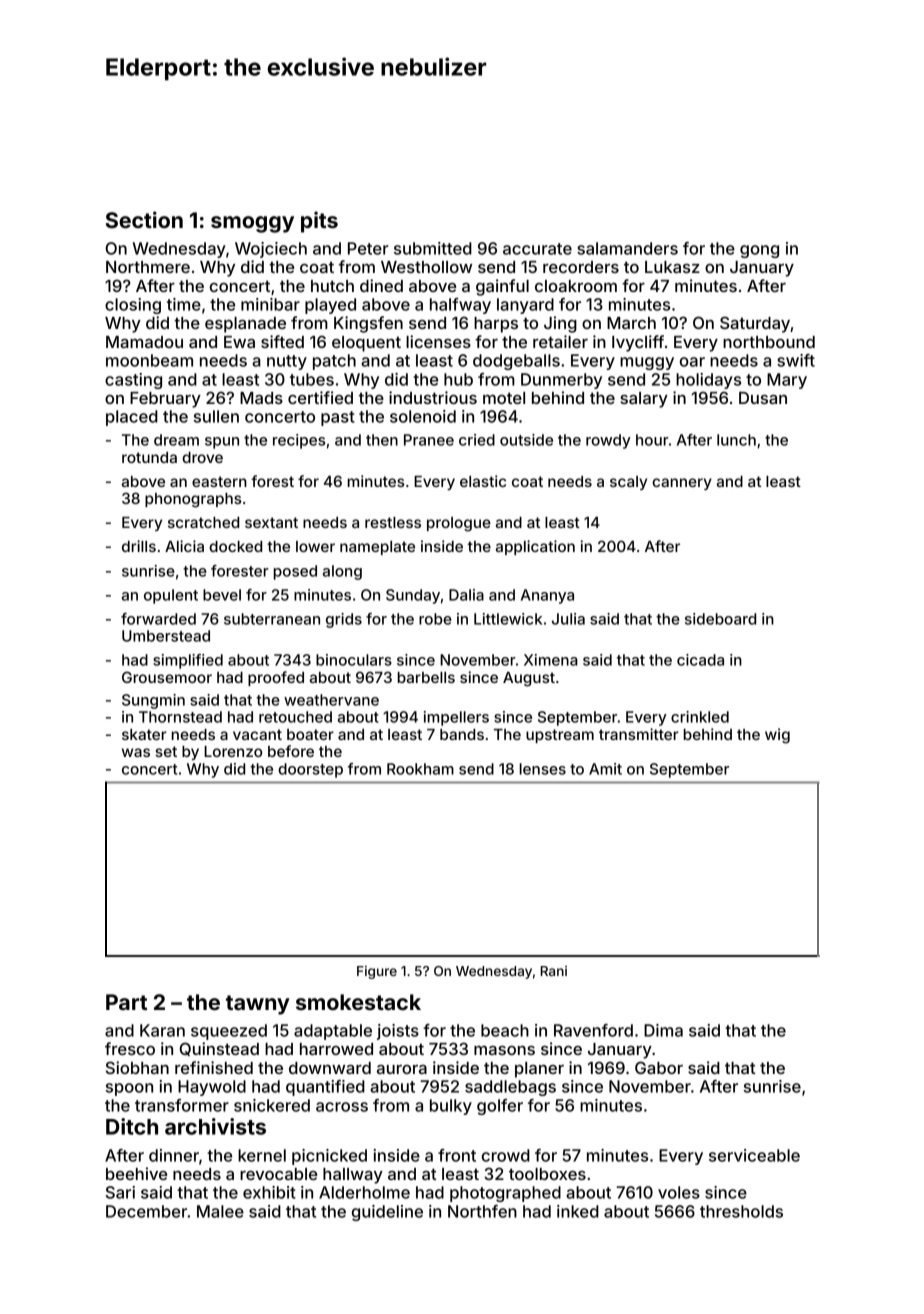 The width and height of the image is (924, 1314). Describe the element at coordinates (271, 250) in the image. I see `Wojciech` at that location.
